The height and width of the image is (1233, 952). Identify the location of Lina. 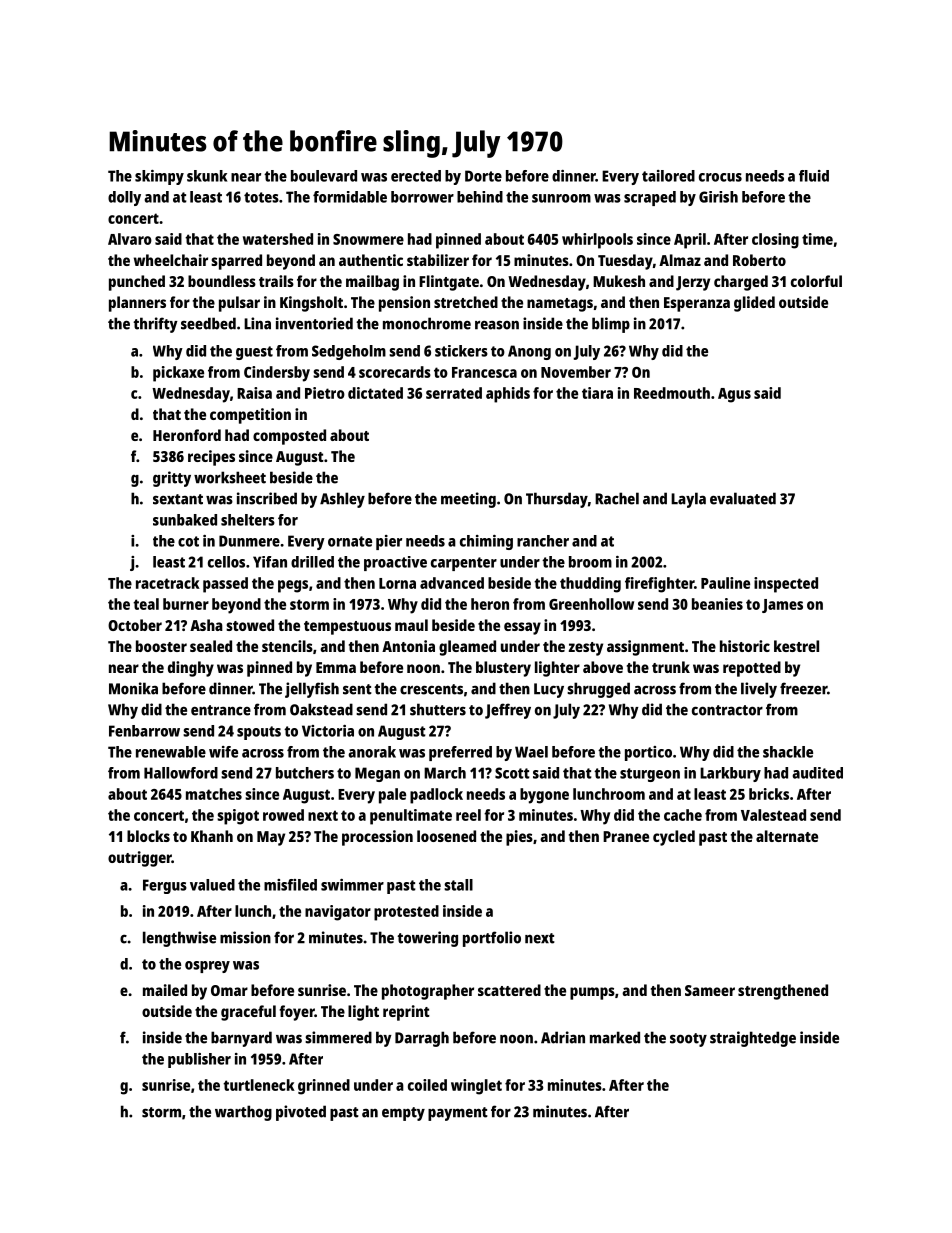
(257, 323).
